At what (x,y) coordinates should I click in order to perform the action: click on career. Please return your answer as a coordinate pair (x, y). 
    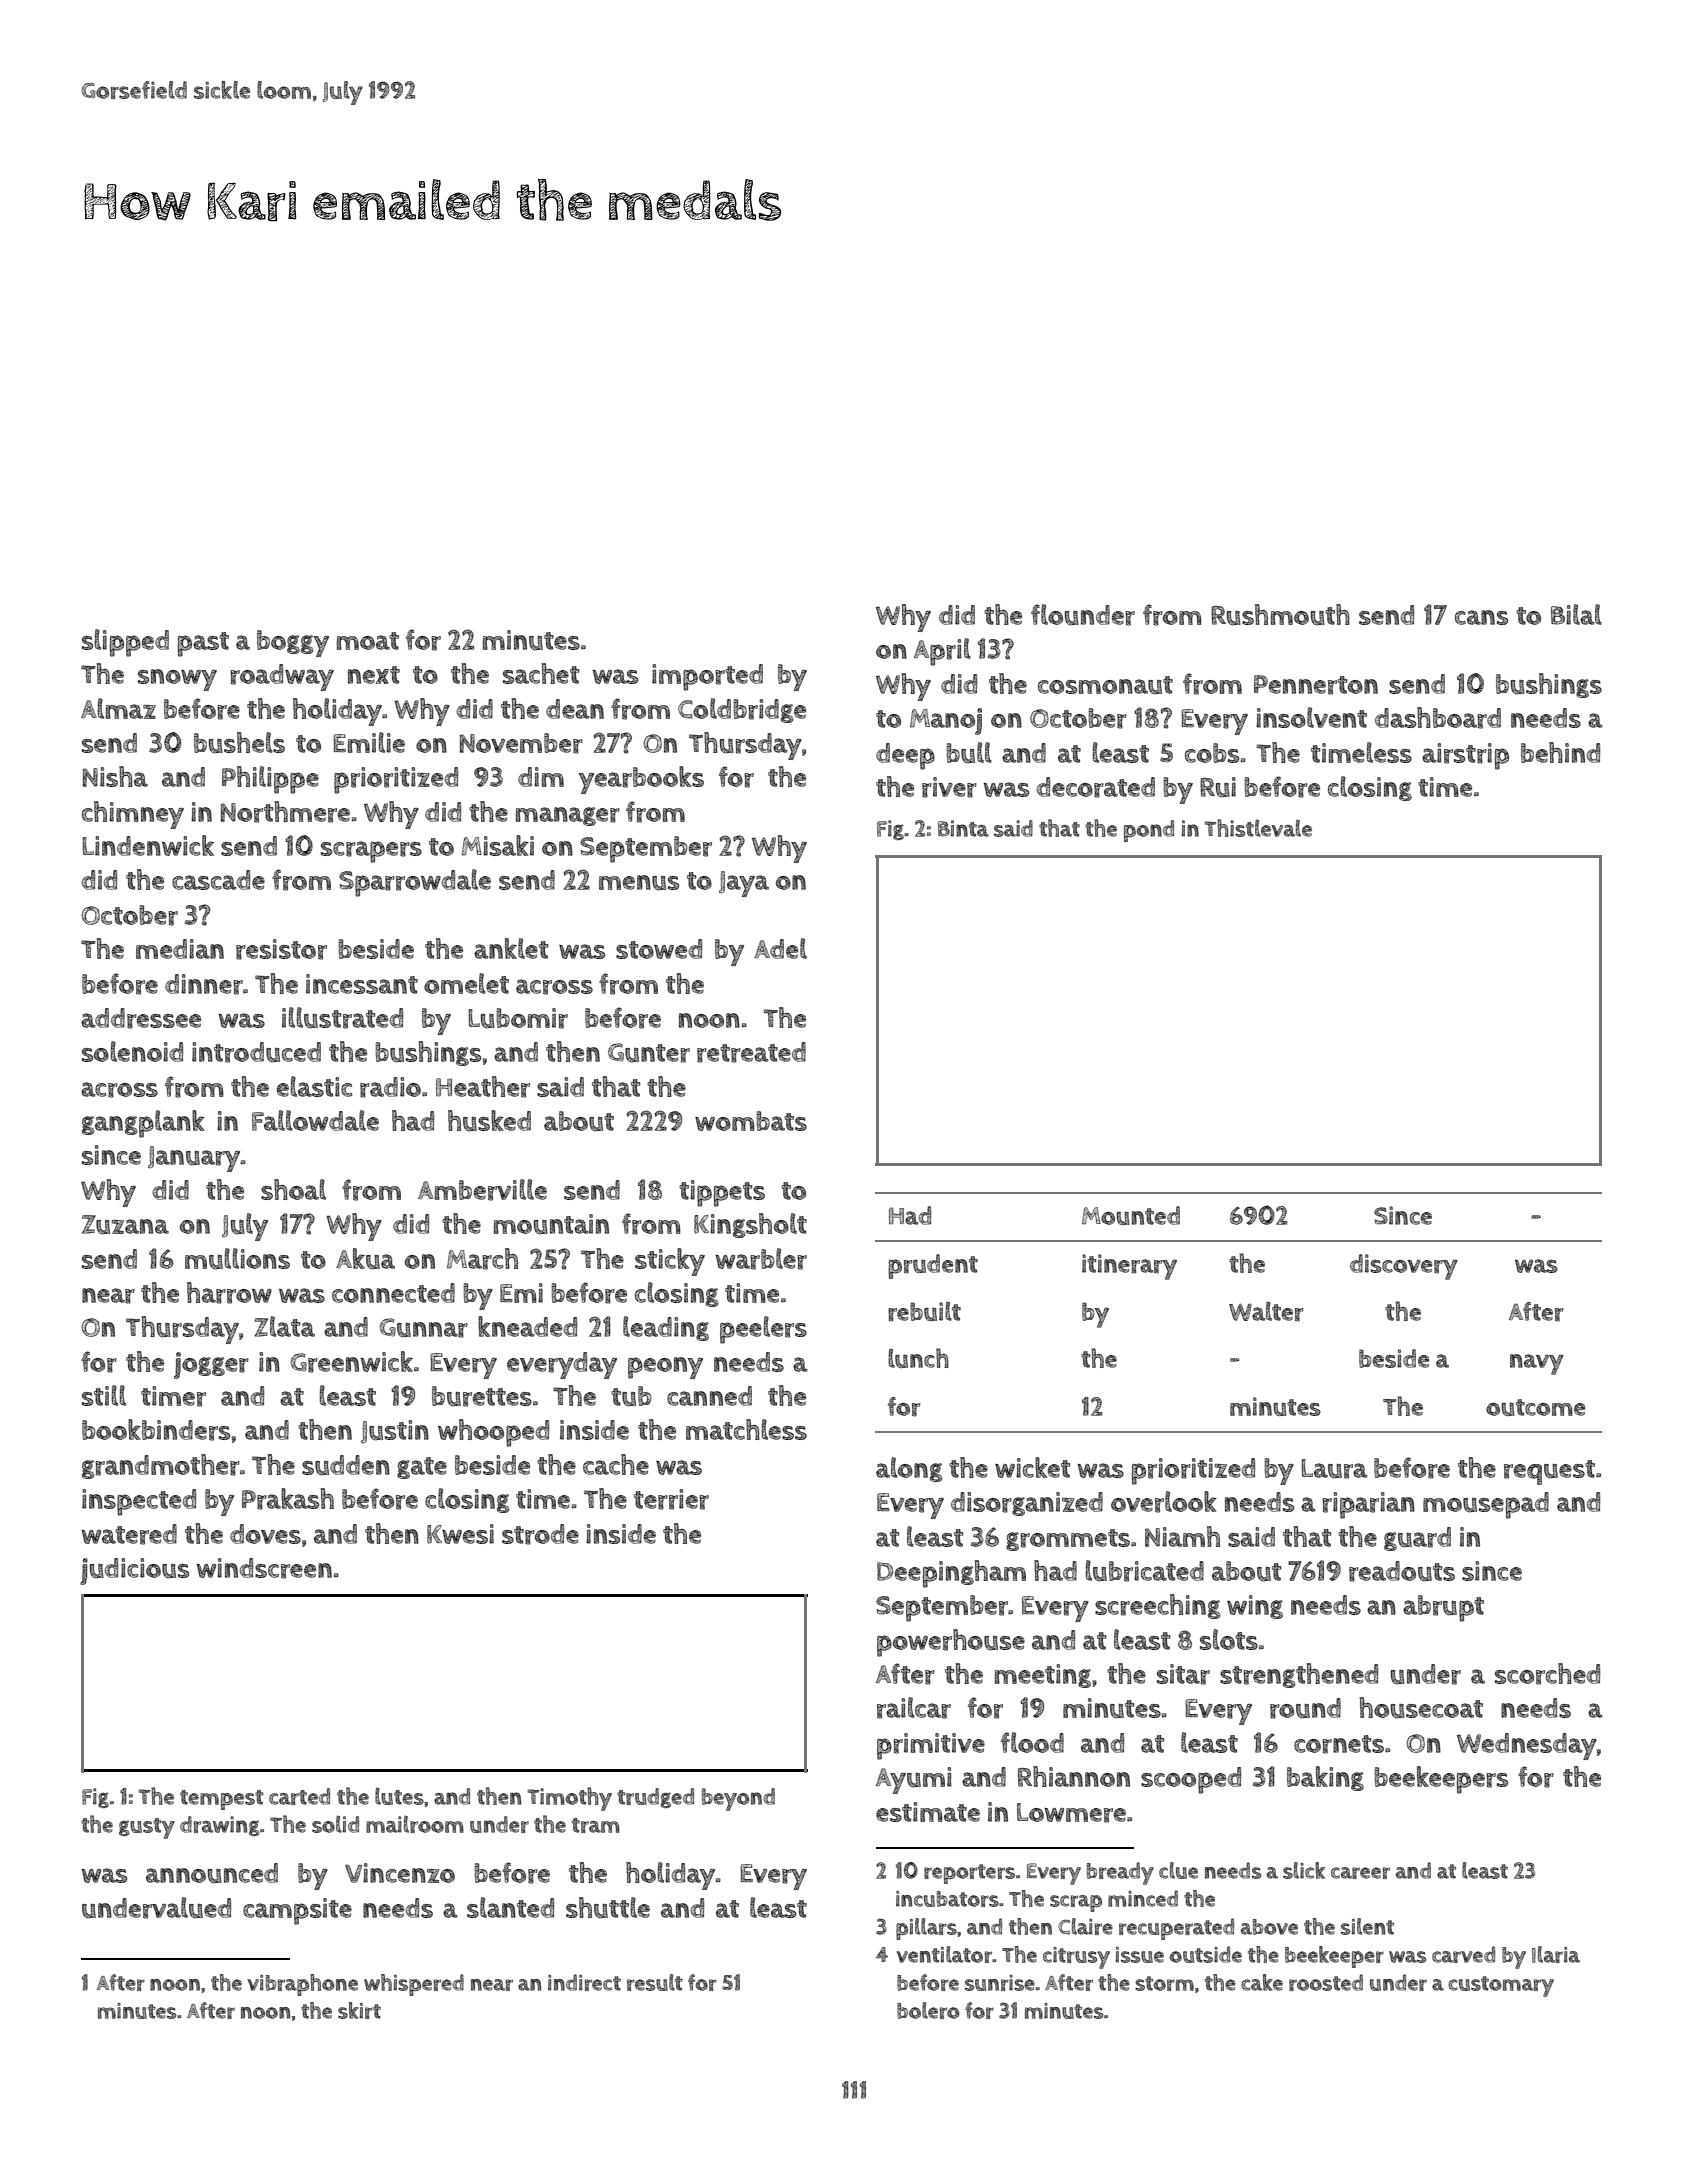
    Looking at the image, I should click on (1360, 1873).
